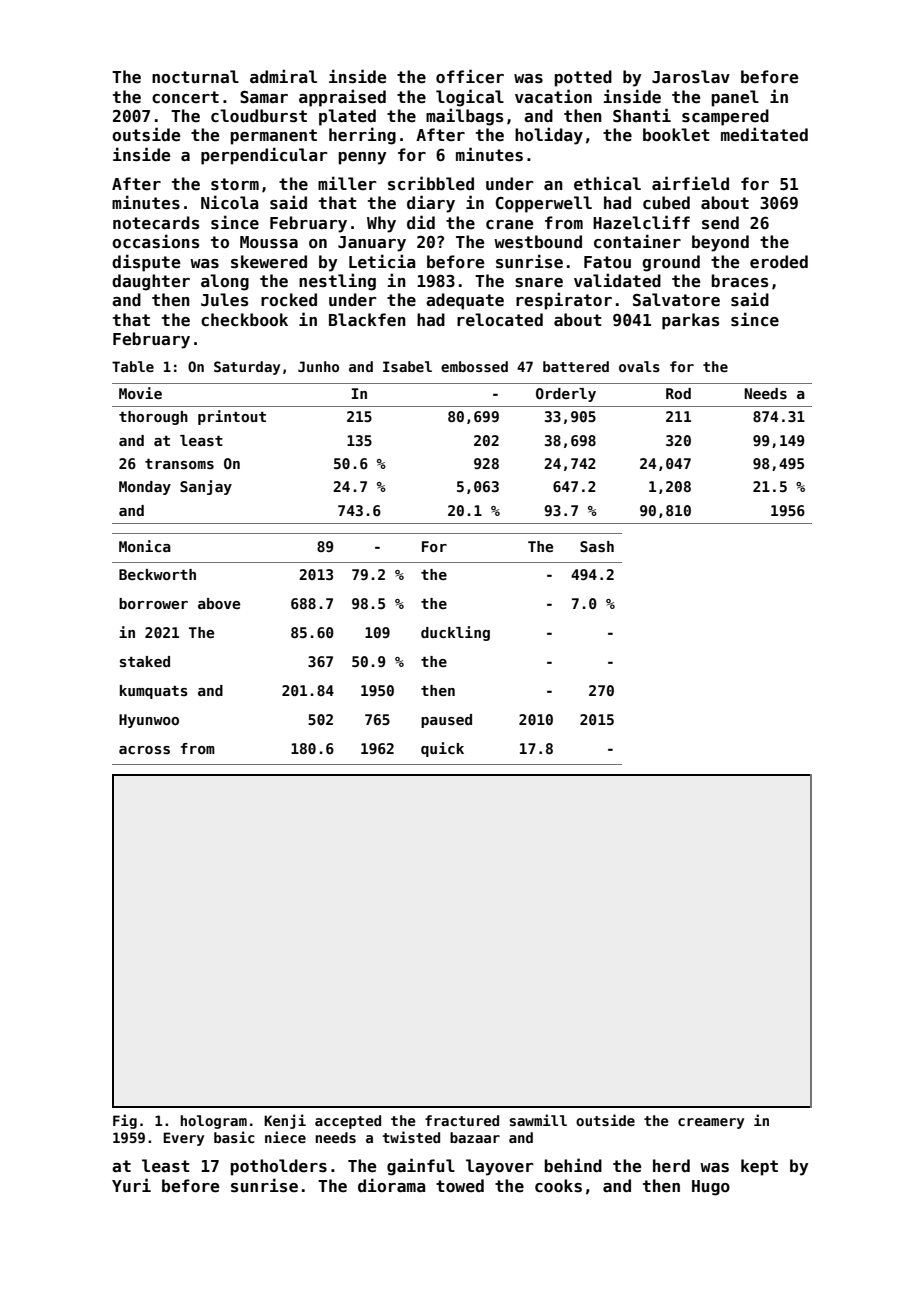 This screenshot has height=1308, width=924. I want to click on Why, so click(381, 224).
